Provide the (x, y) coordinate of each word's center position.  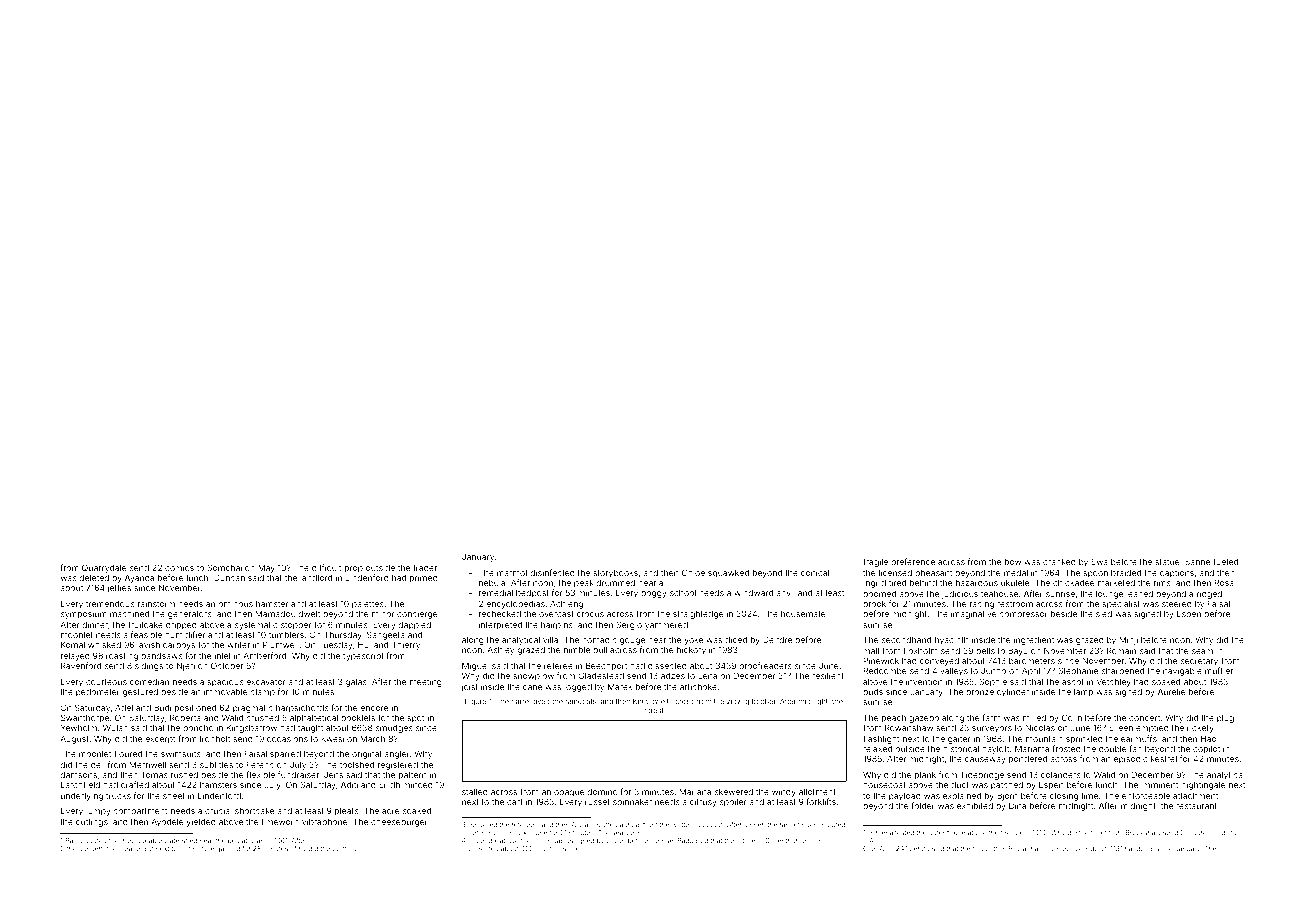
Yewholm (79, 727)
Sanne (1197, 561)
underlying (82, 797)
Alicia (580, 824)
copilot (1206, 749)
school (683, 593)
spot (415, 719)
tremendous (110, 604)
